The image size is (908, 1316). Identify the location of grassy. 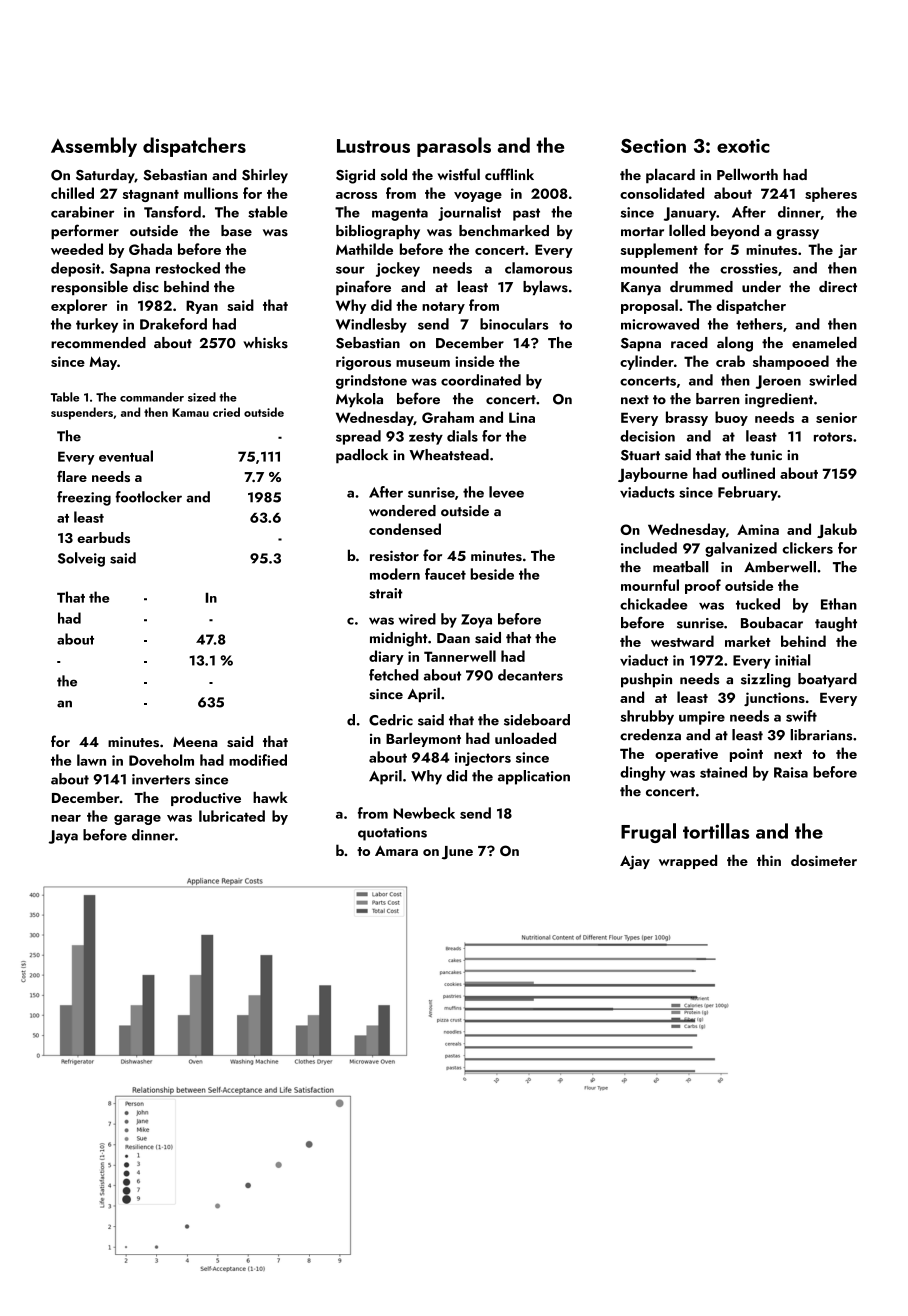
(797, 234).
